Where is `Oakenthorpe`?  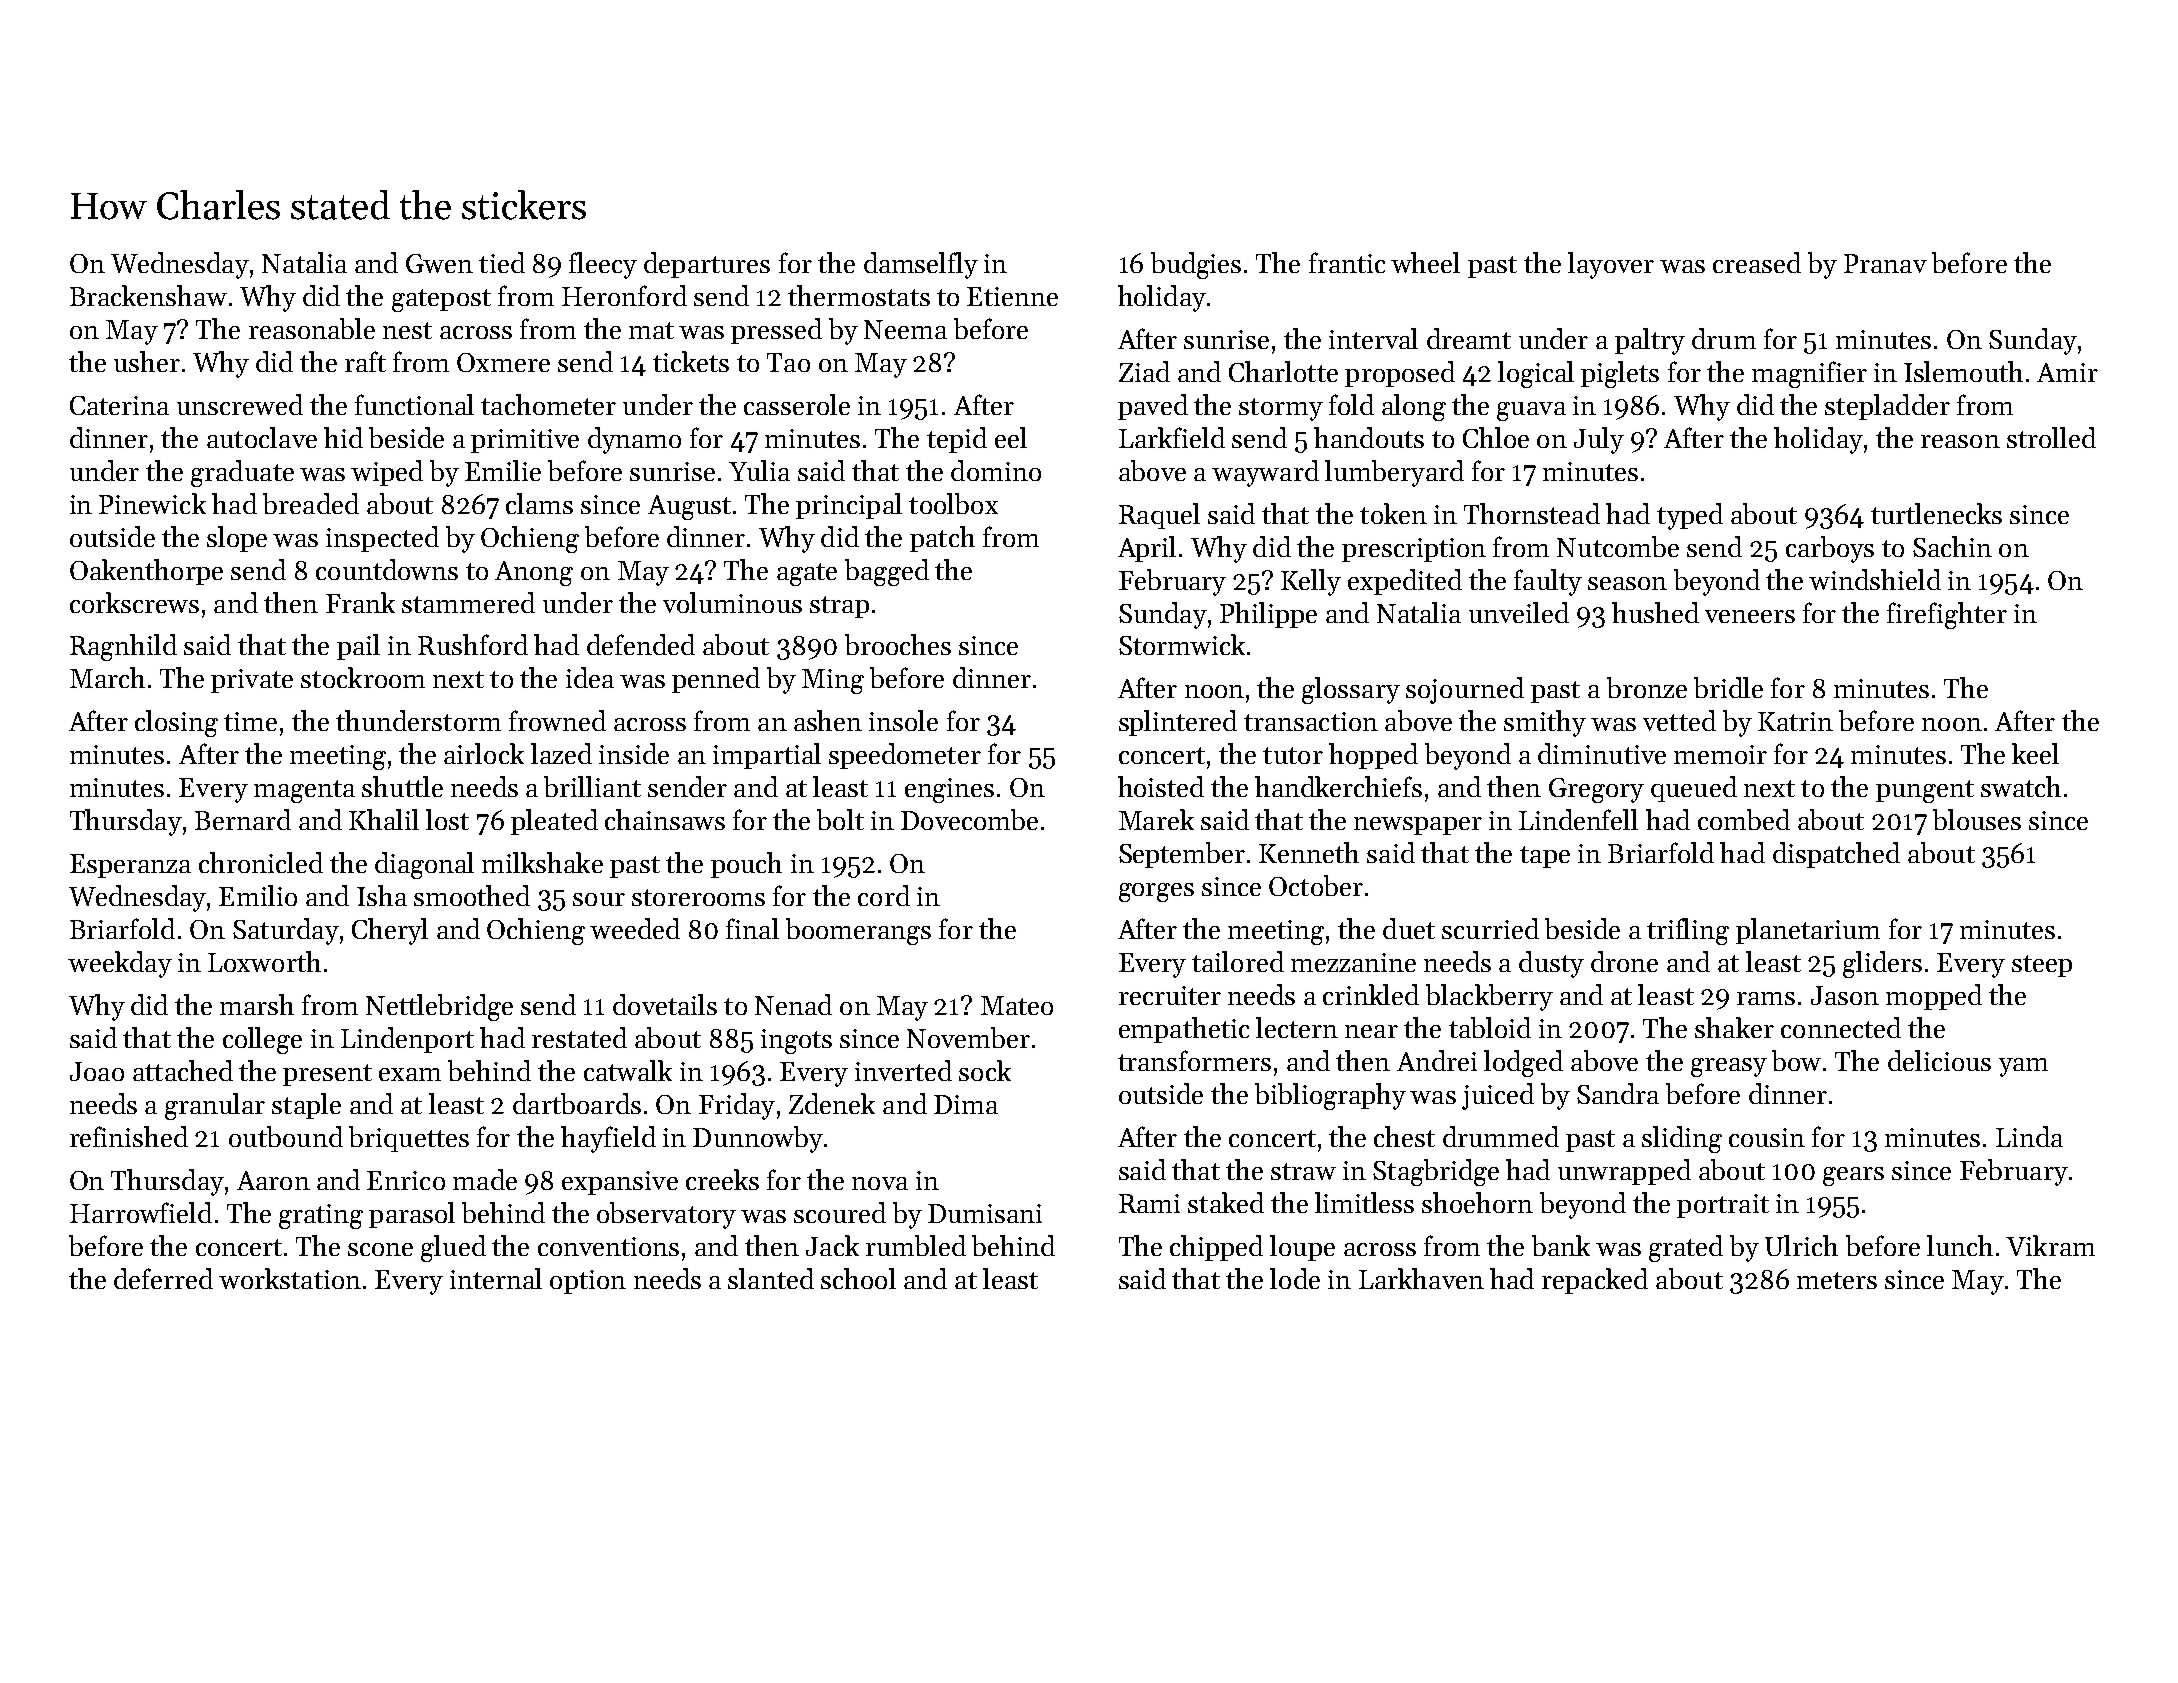
Oakenthorpe is located at coordinates (146, 572).
